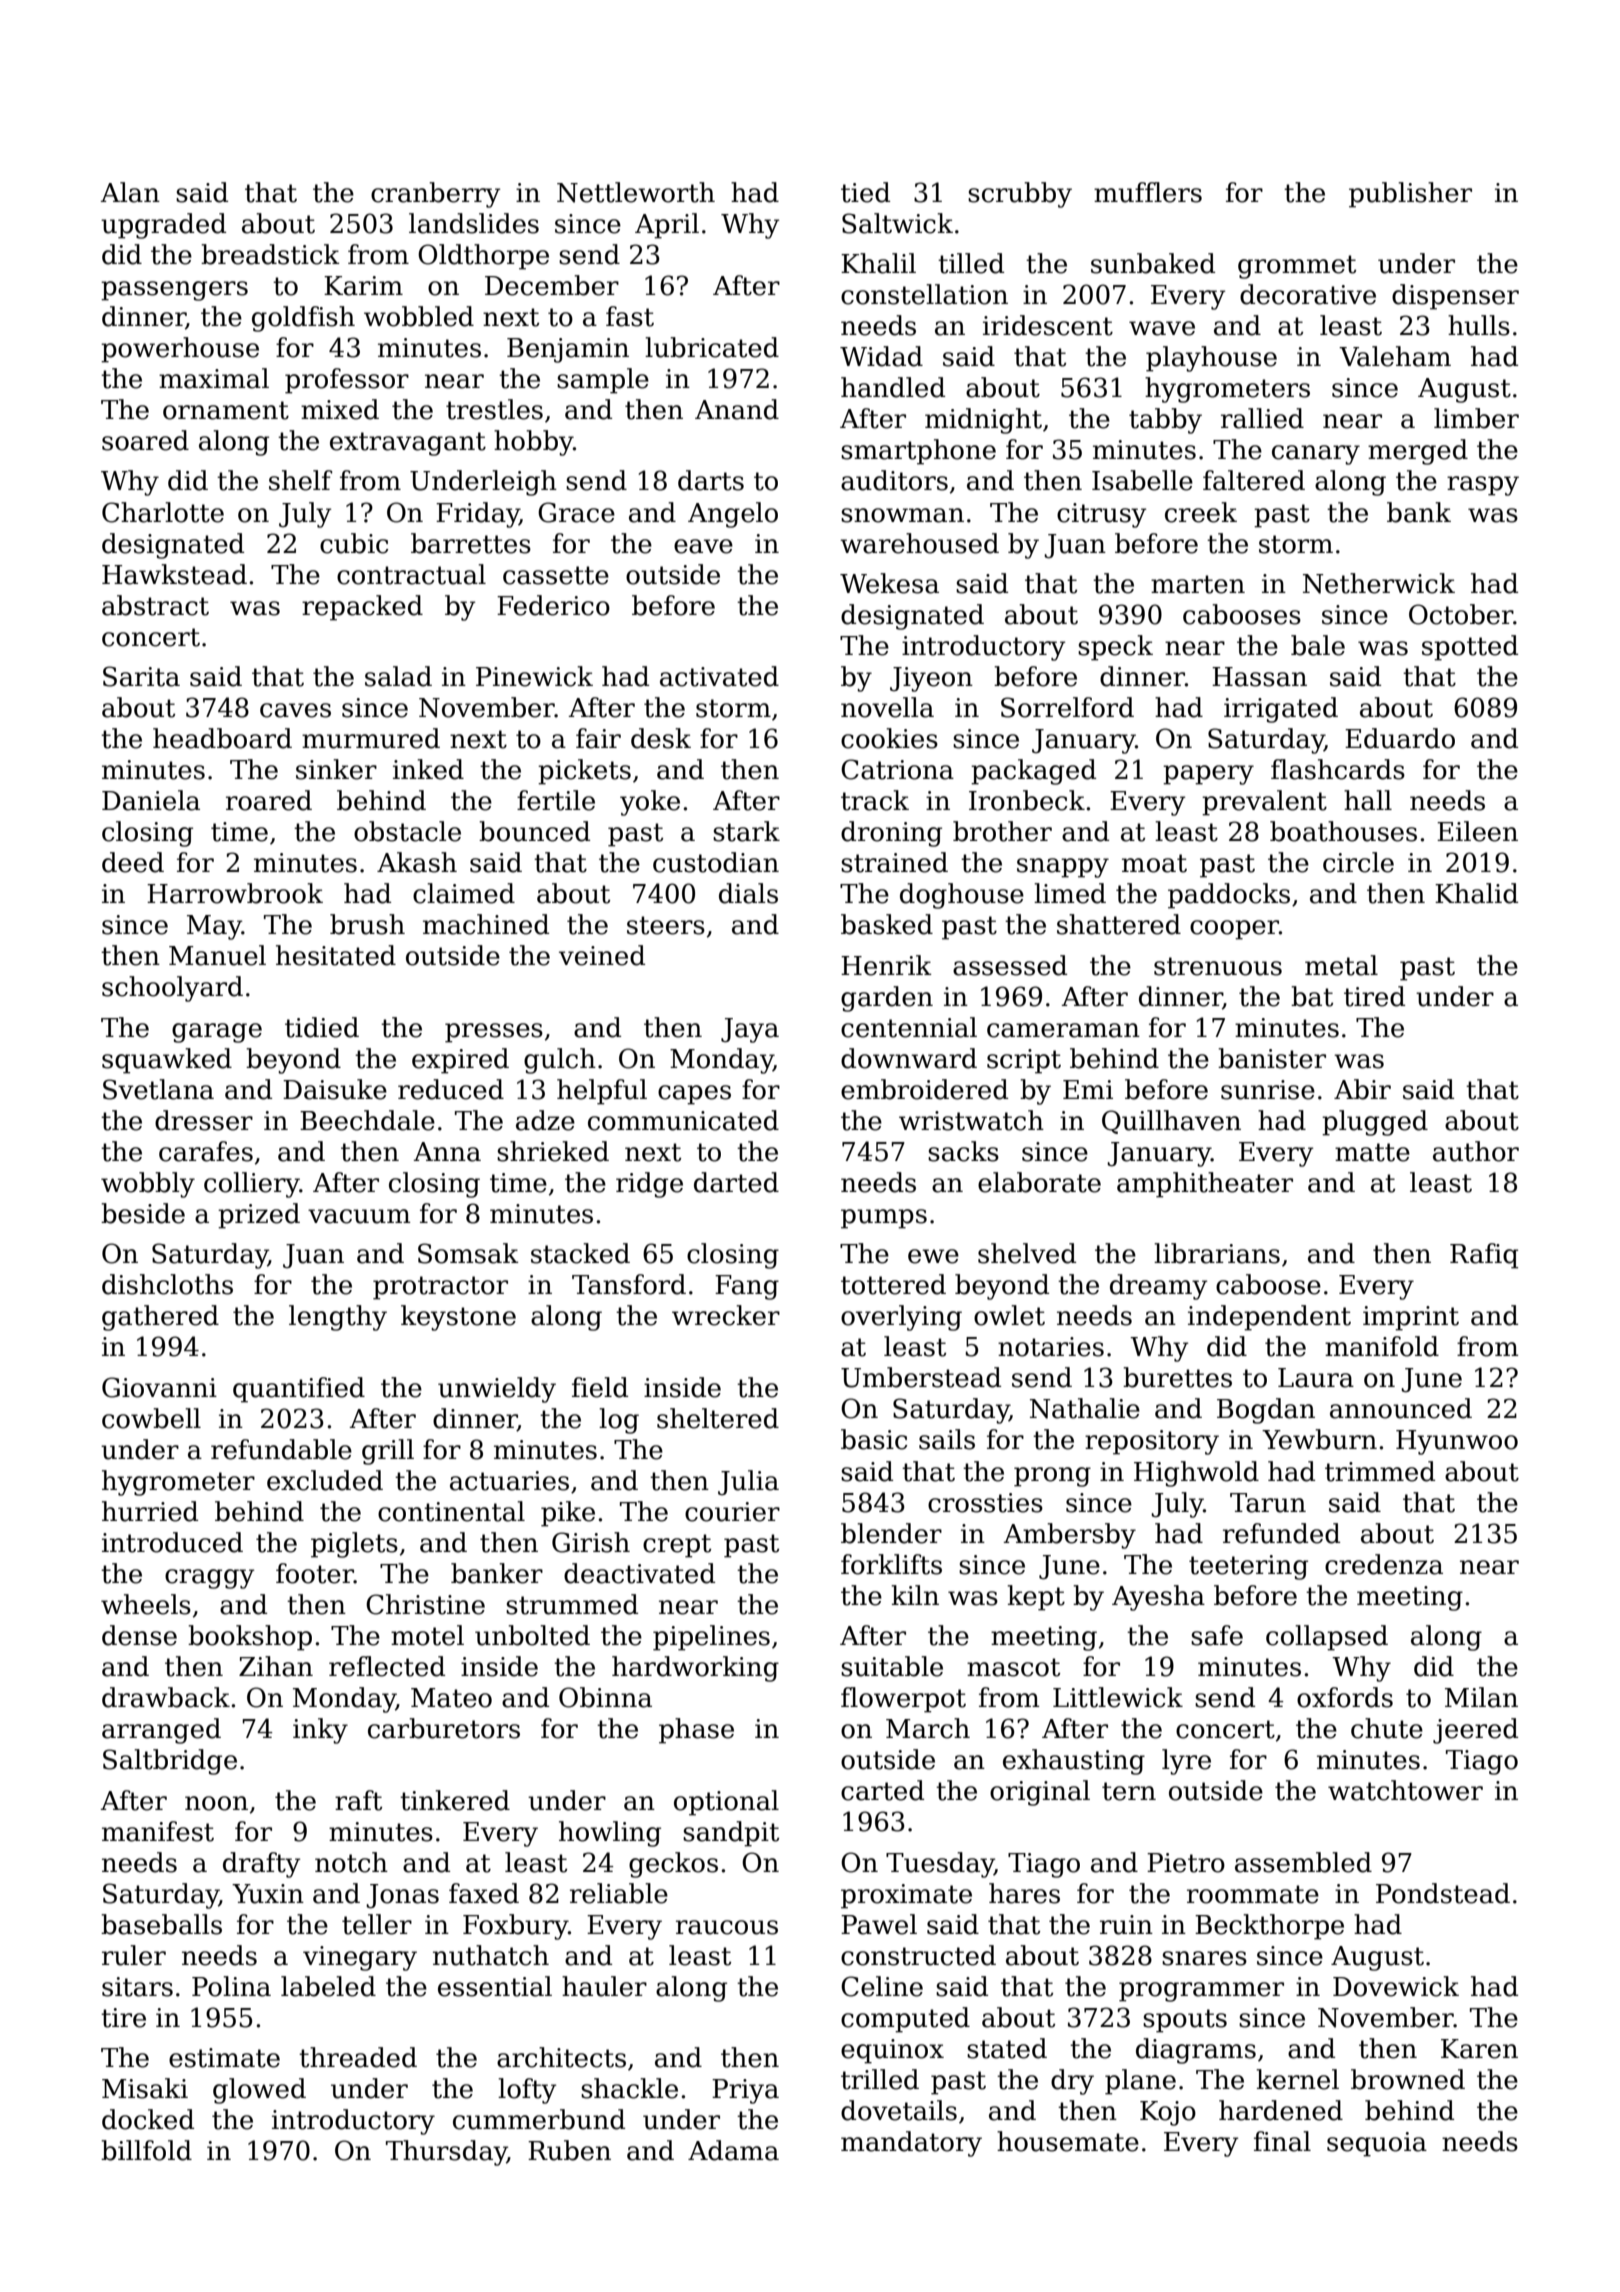 Image resolution: width=1620 pixels, height=2292 pixels. What do you see at coordinates (636, 192) in the image?
I see `Nettleworth` at bounding box center [636, 192].
